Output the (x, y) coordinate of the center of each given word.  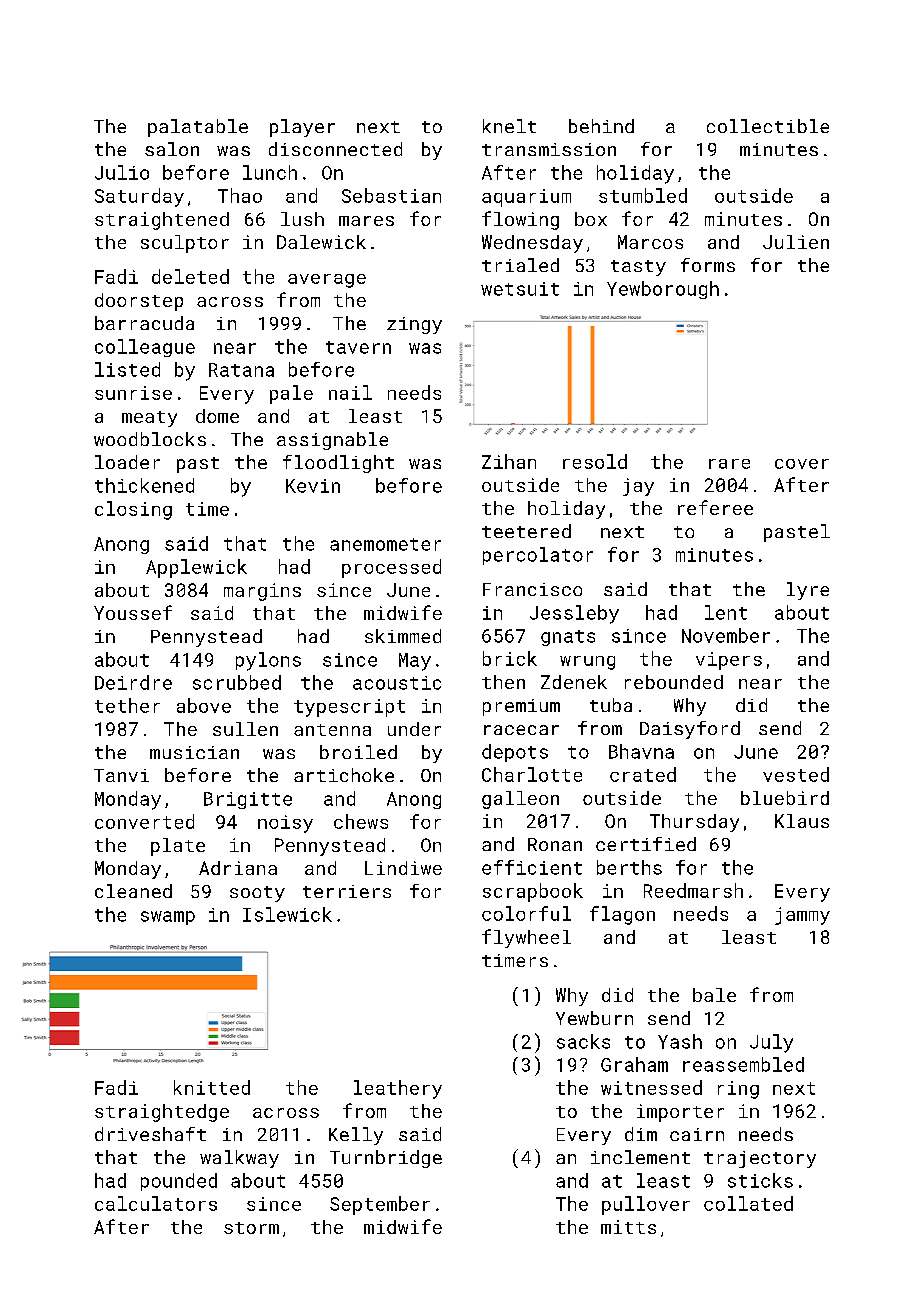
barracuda (144, 323)
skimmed (403, 636)
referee (715, 507)
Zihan (509, 461)
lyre (808, 591)
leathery (398, 1089)
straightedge (162, 1113)
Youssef (133, 612)
